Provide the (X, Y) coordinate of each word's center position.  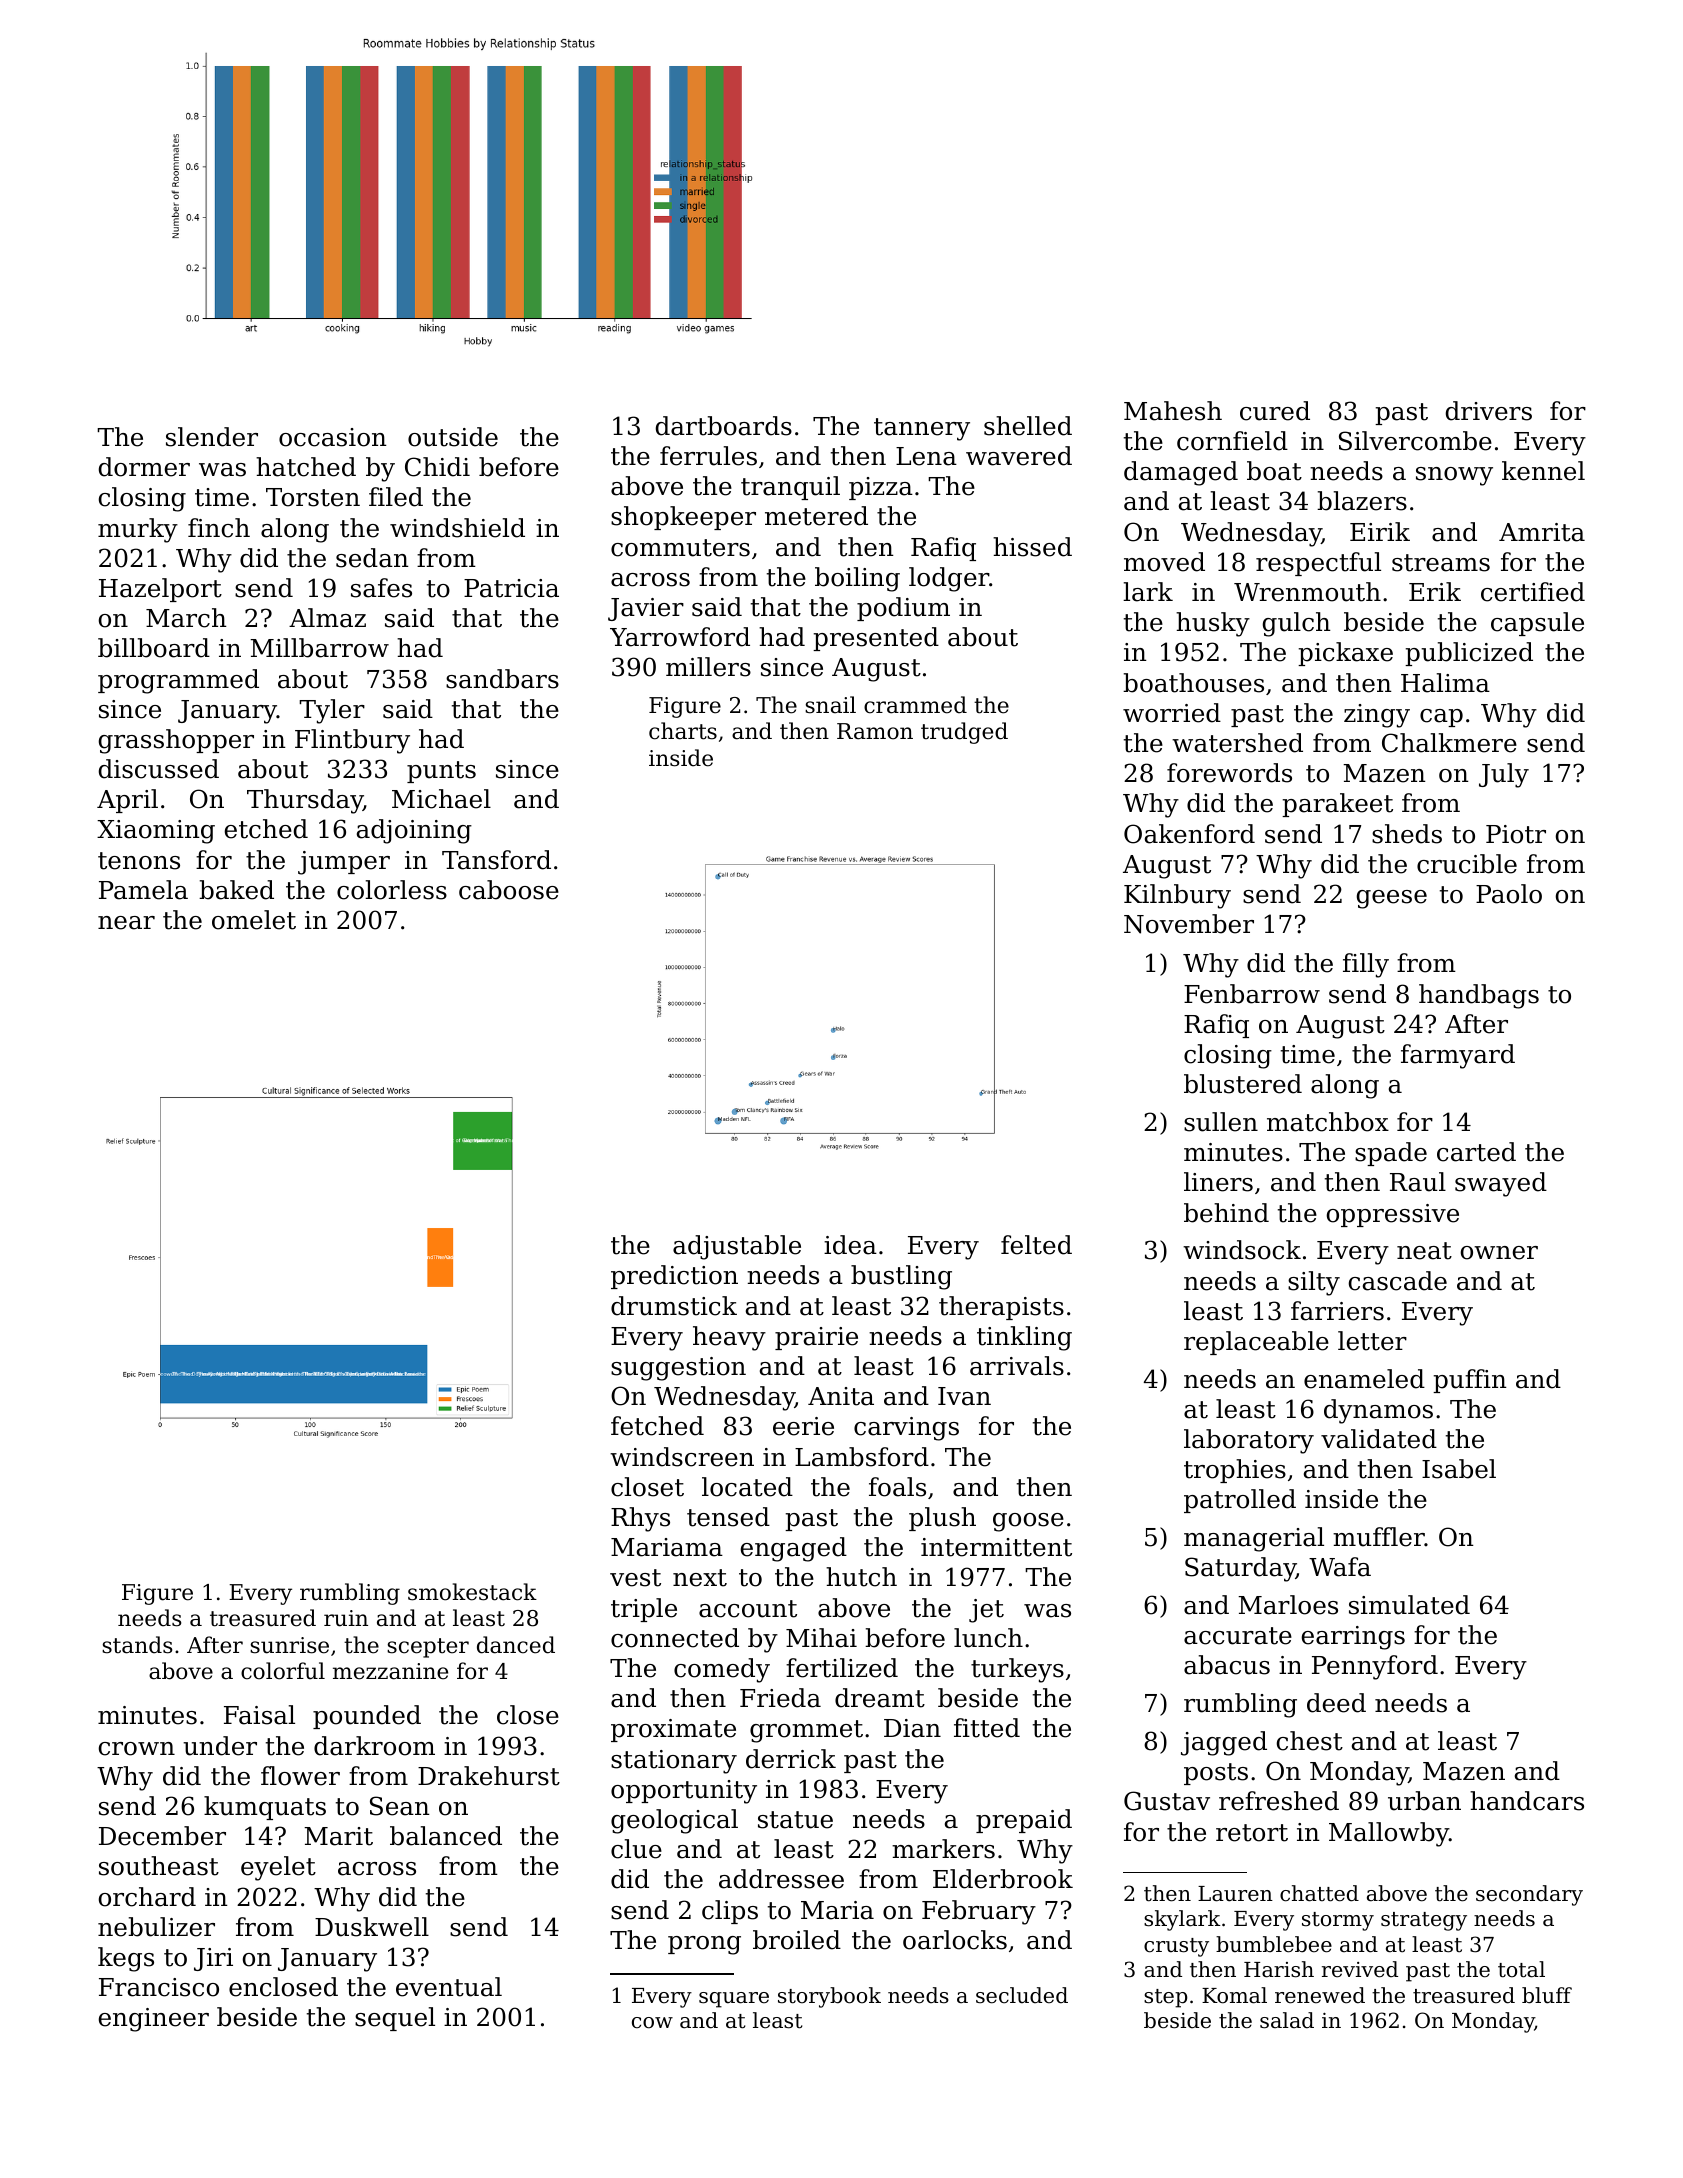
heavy (729, 1338)
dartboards (724, 426)
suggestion (678, 1369)
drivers (1489, 411)
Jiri (213, 1959)
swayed (1501, 1184)
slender (212, 437)
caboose (509, 890)
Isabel (1459, 1469)
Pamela (143, 890)
